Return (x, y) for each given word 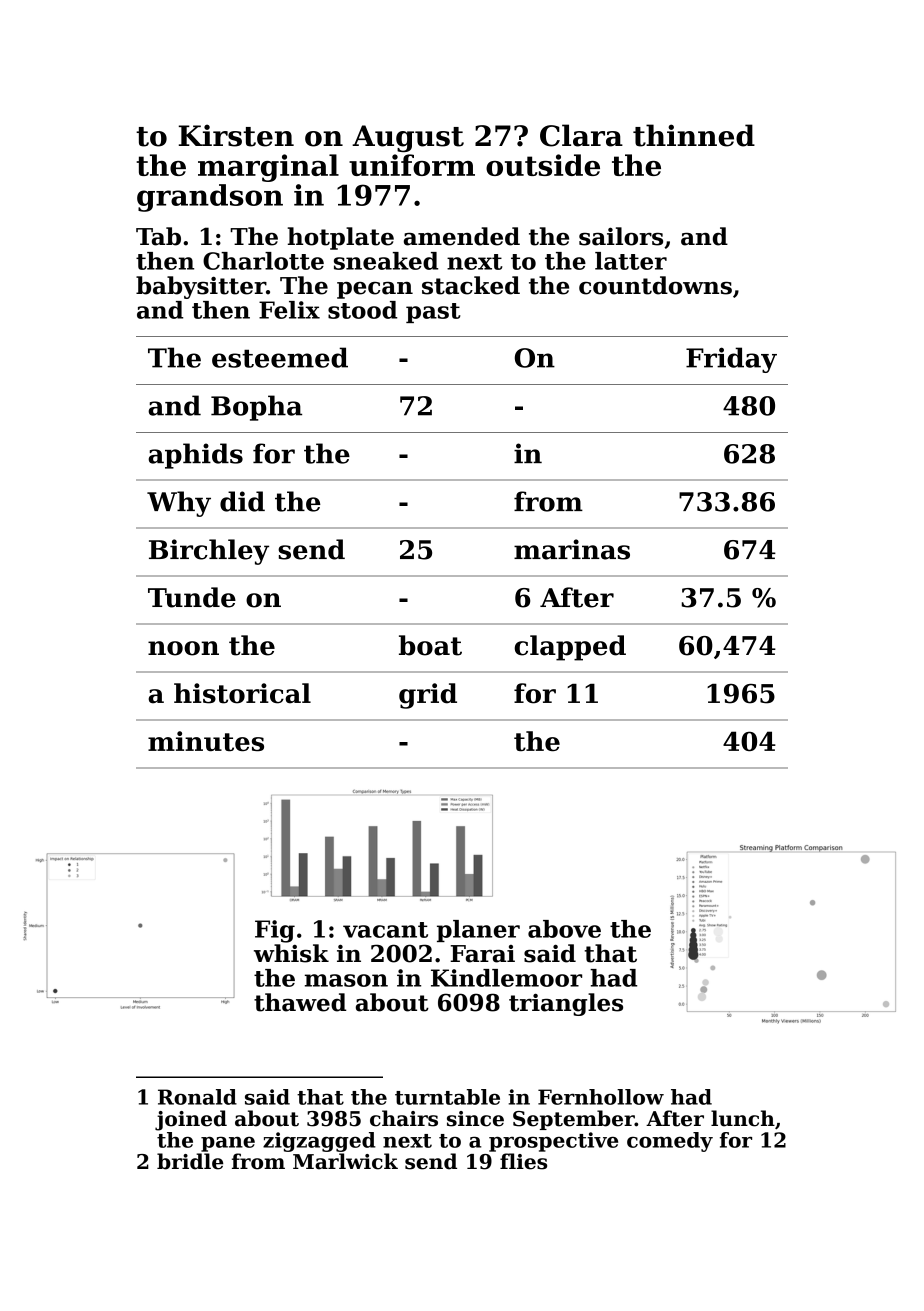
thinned (694, 135)
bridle (190, 1161)
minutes (206, 741)
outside (543, 165)
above (564, 929)
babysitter (201, 287)
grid (428, 696)
